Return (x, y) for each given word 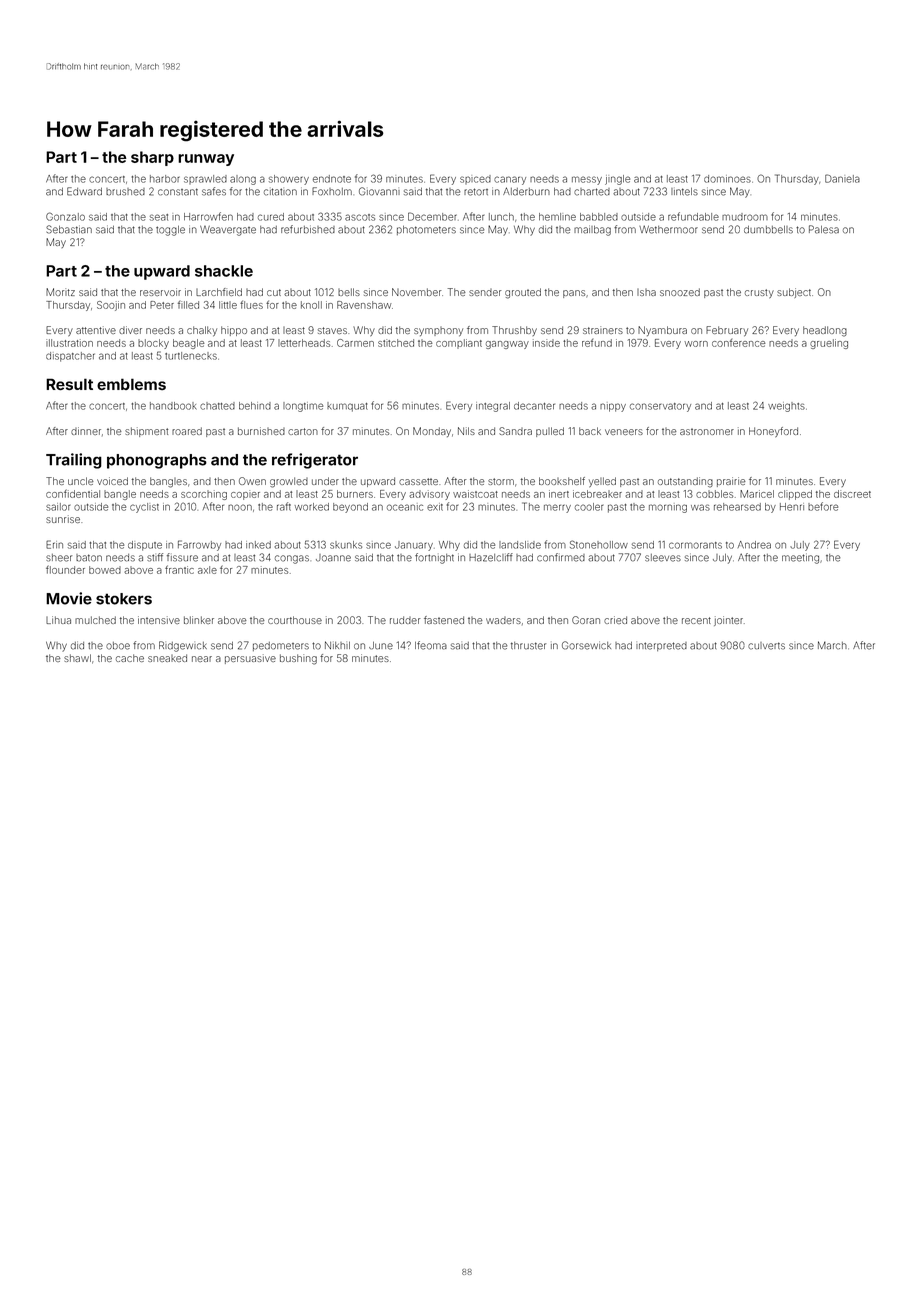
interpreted (661, 646)
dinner (86, 431)
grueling (829, 344)
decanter (534, 406)
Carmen (355, 343)
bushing (298, 659)
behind (255, 406)
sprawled (205, 179)
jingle (617, 180)
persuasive (250, 659)
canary (510, 180)
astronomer (707, 431)
